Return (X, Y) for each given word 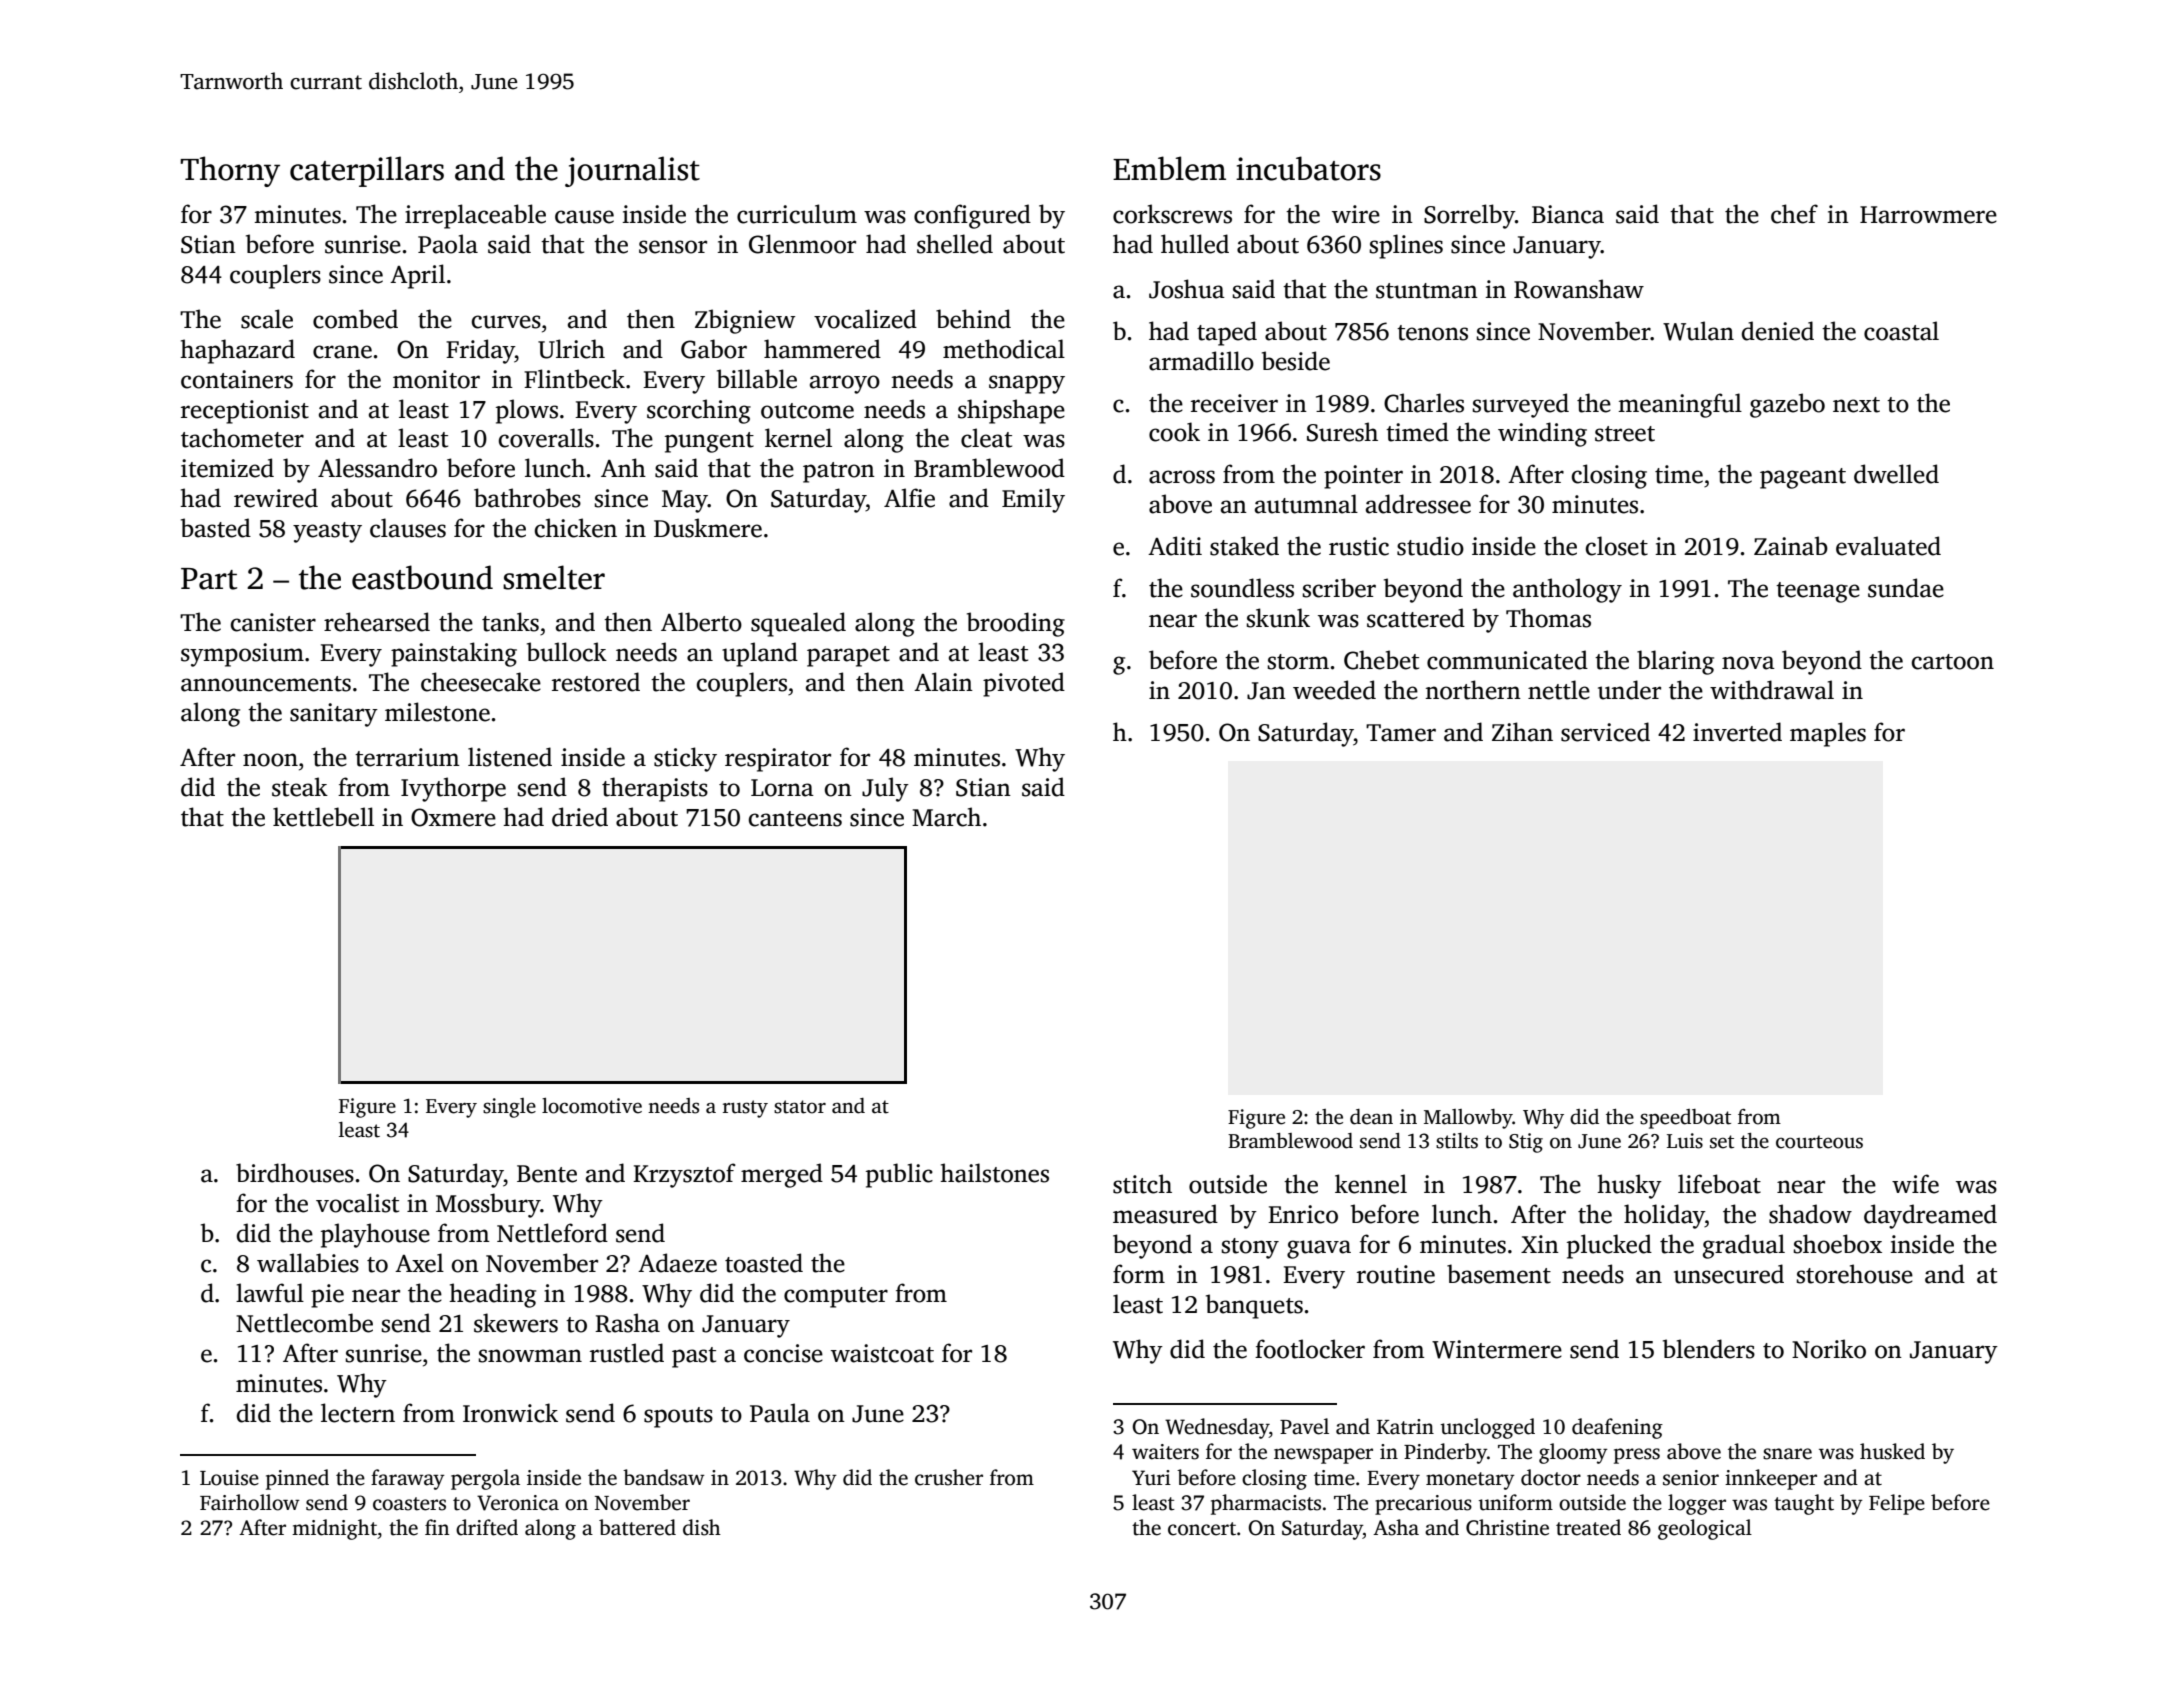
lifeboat (1719, 1184)
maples (1828, 734)
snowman (530, 1356)
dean (1371, 1117)
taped (1227, 333)
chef (1794, 214)
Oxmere (453, 817)
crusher (949, 1477)
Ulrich (571, 349)
